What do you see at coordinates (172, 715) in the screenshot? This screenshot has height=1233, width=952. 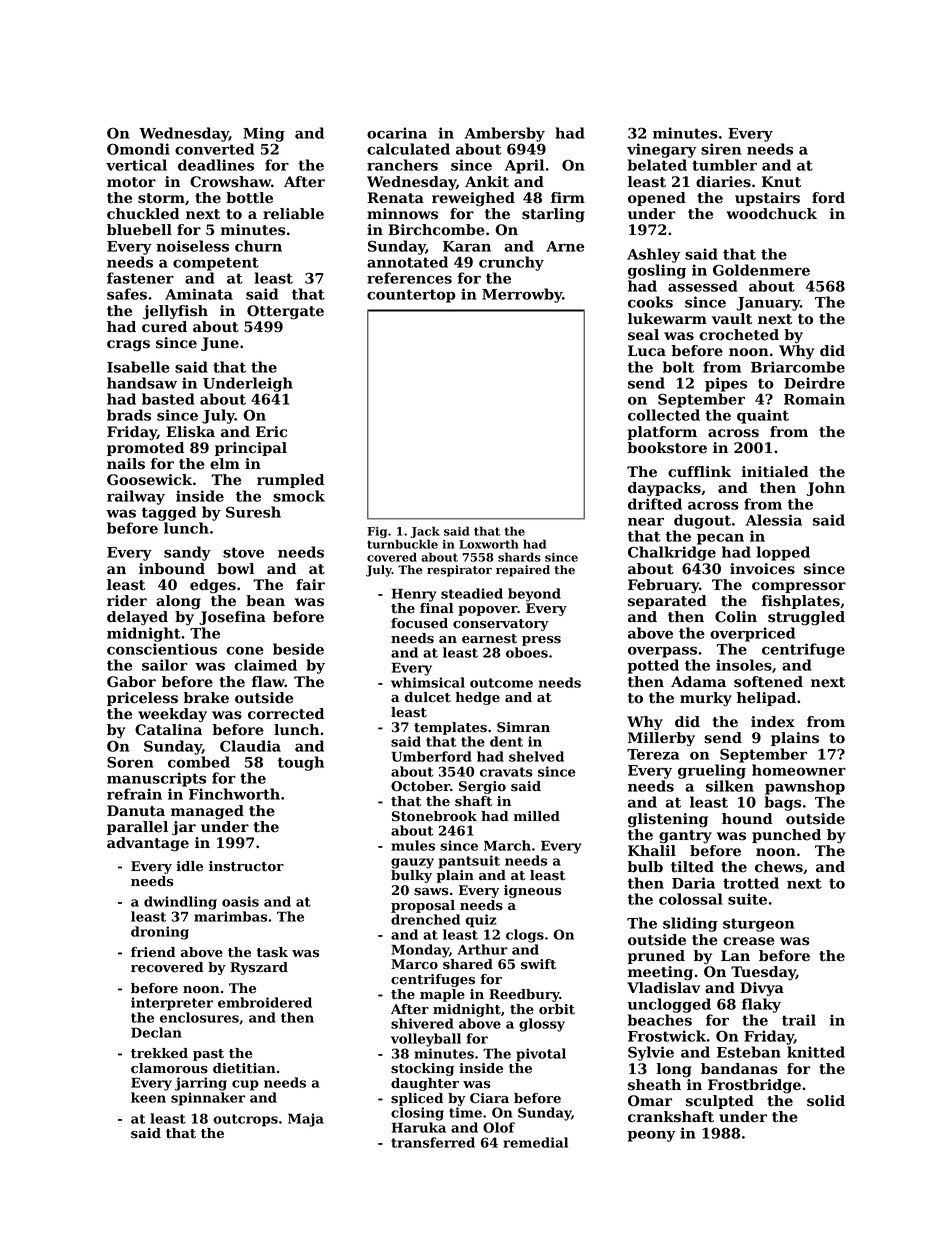 I see `weekday` at bounding box center [172, 715].
